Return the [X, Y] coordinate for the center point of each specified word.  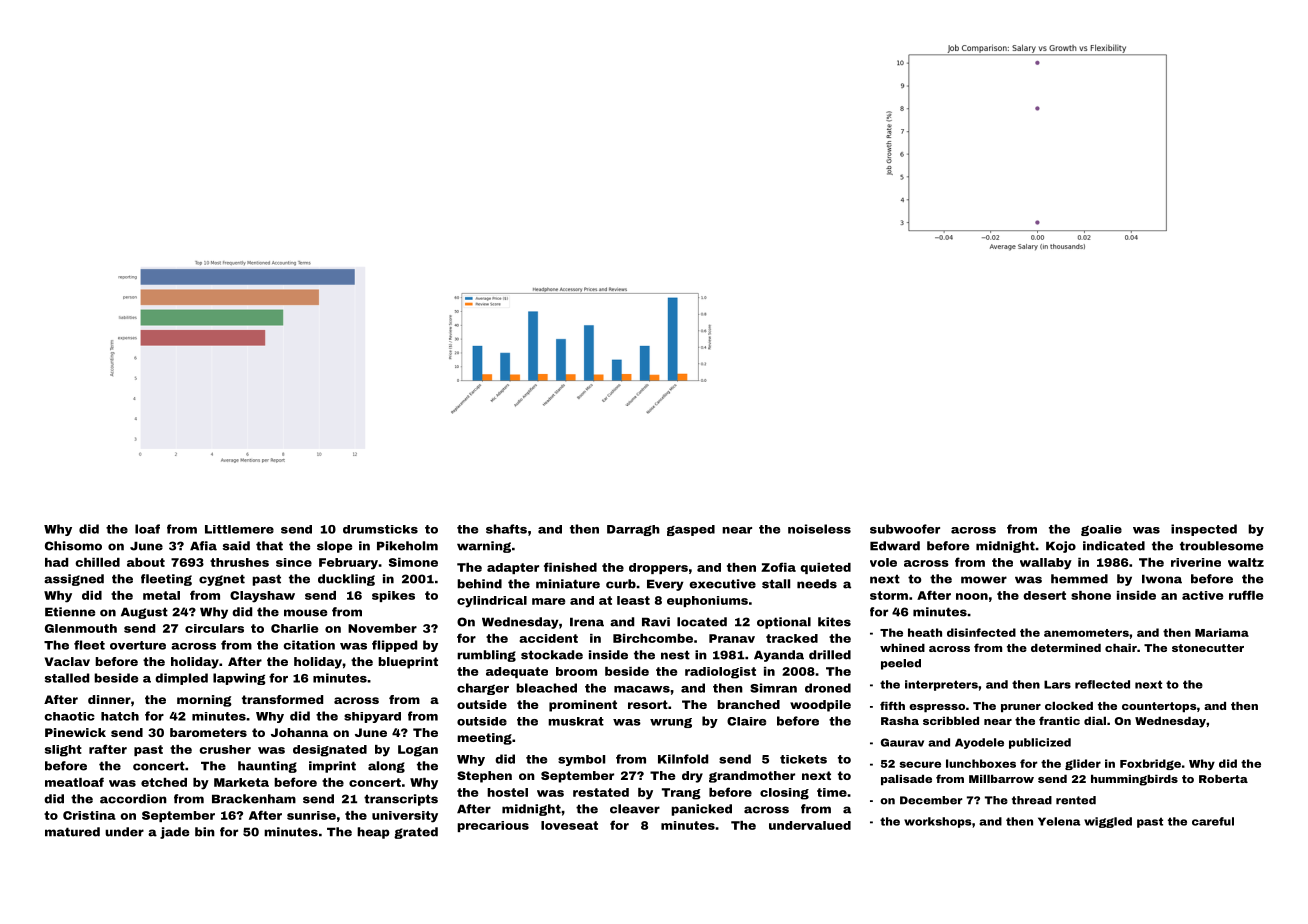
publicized [1040, 743]
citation [309, 645]
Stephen [484, 777]
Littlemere [239, 529]
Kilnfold [683, 759]
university [405, 817]
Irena [587, 622]
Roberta [1223, 779]
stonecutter [1208, 648]
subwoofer [905, 529]
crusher [225, 749]
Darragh [633, 530]
